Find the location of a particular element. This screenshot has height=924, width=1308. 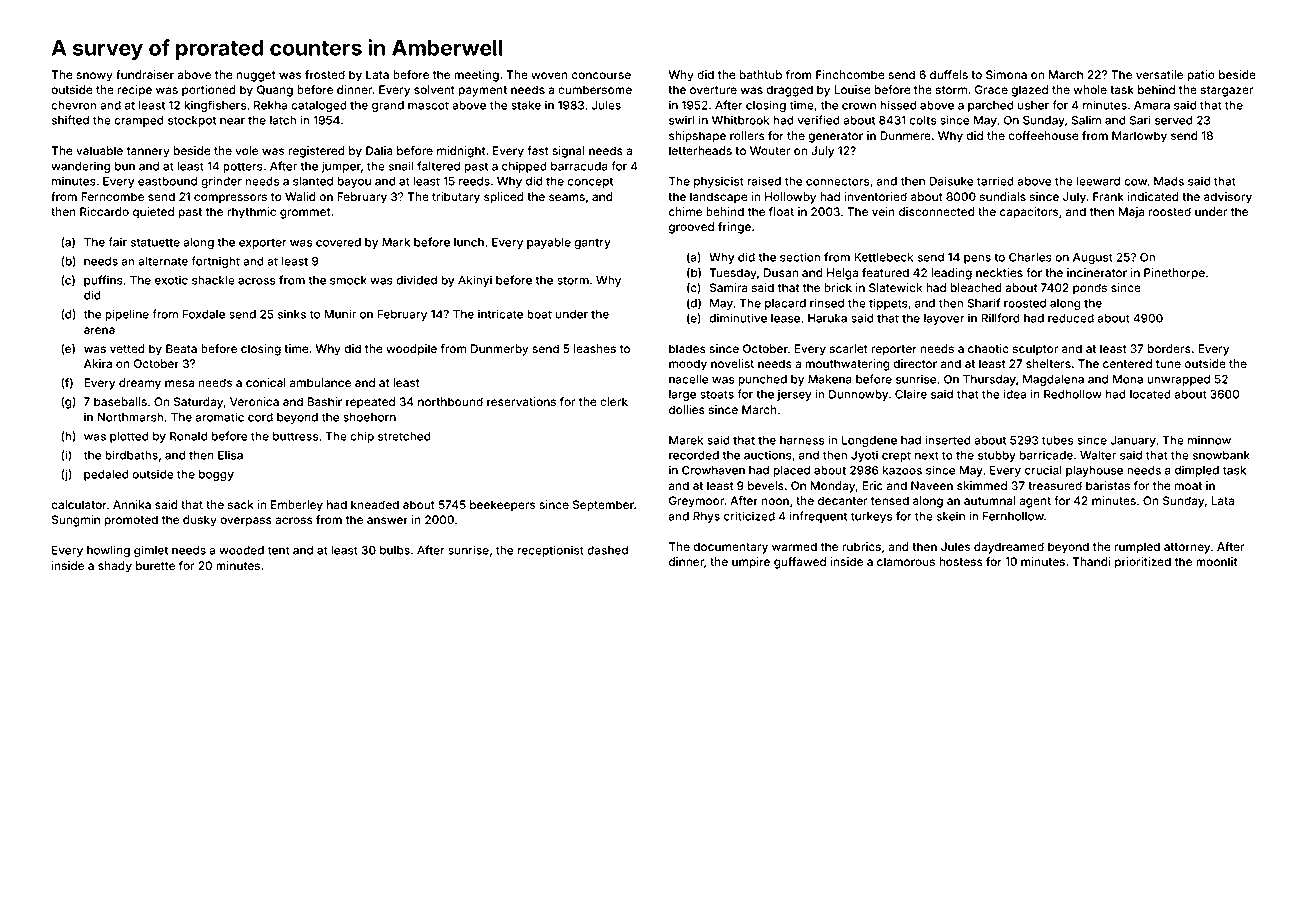

Jyoti is located at coordinates (864, 456).
